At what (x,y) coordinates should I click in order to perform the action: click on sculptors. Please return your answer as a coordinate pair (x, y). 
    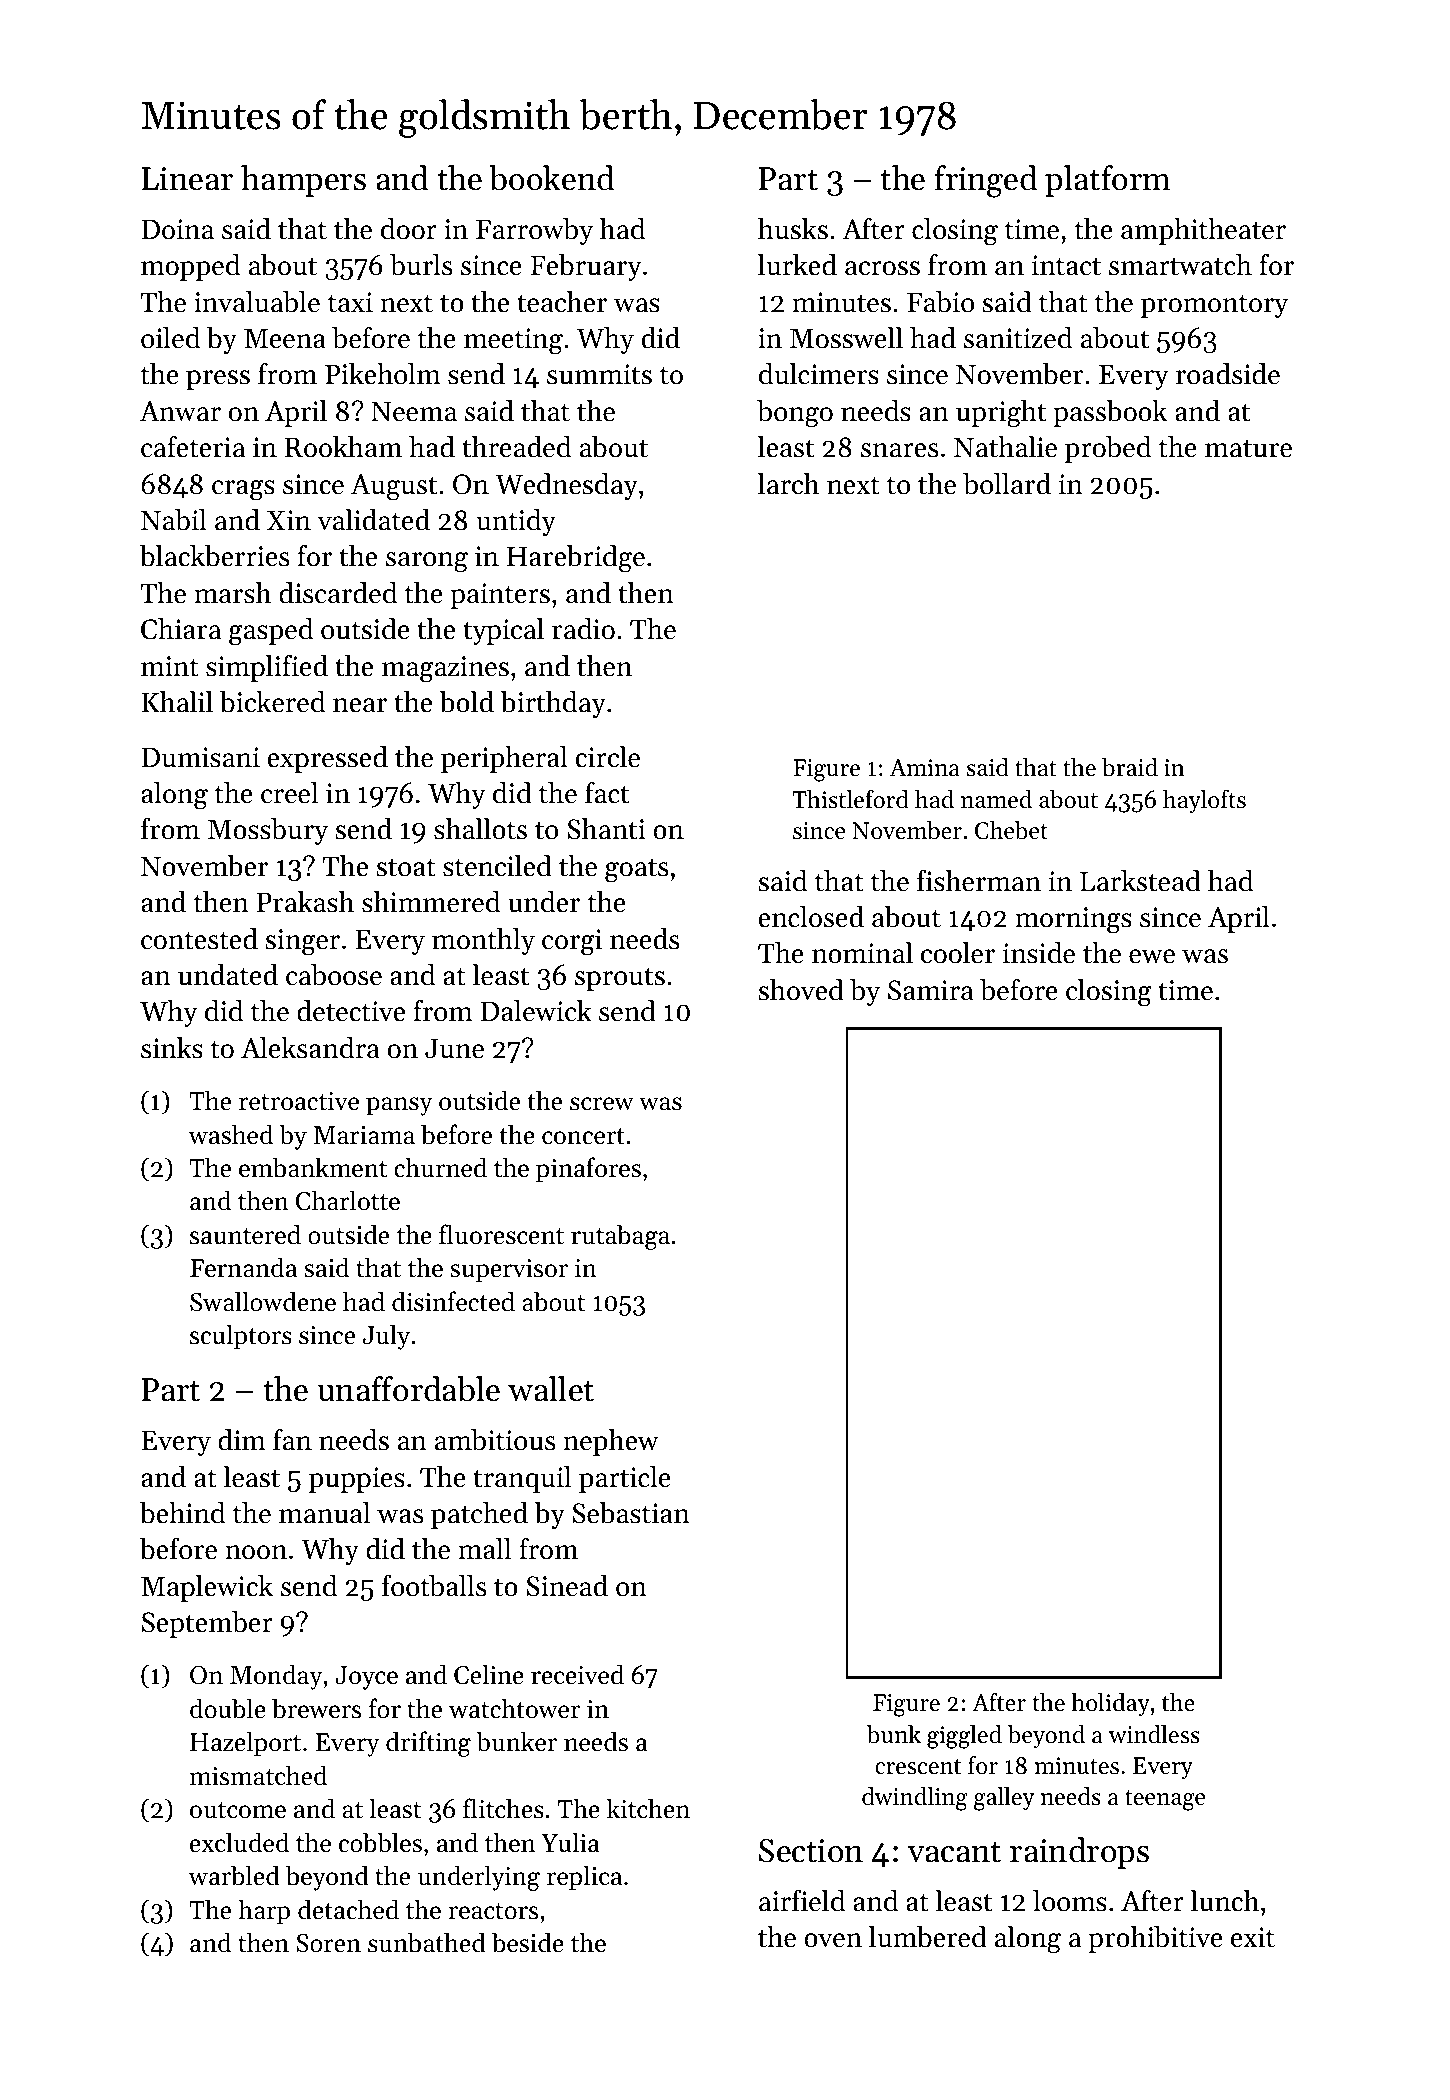
    Looking at the image, I should click on (241, 1337).
